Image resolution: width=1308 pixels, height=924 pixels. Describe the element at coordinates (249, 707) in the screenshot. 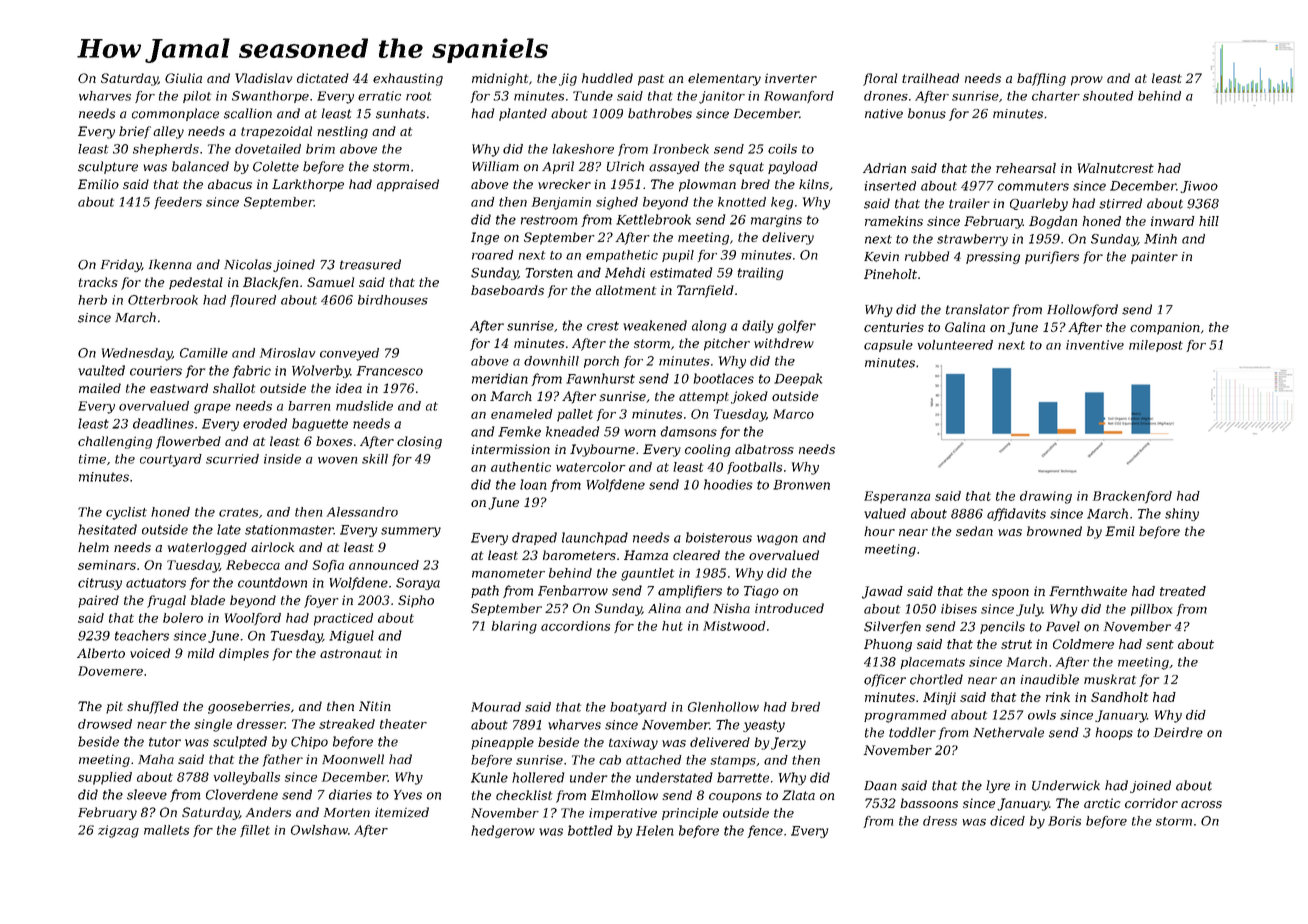

I see `gooseberries` at that location.
